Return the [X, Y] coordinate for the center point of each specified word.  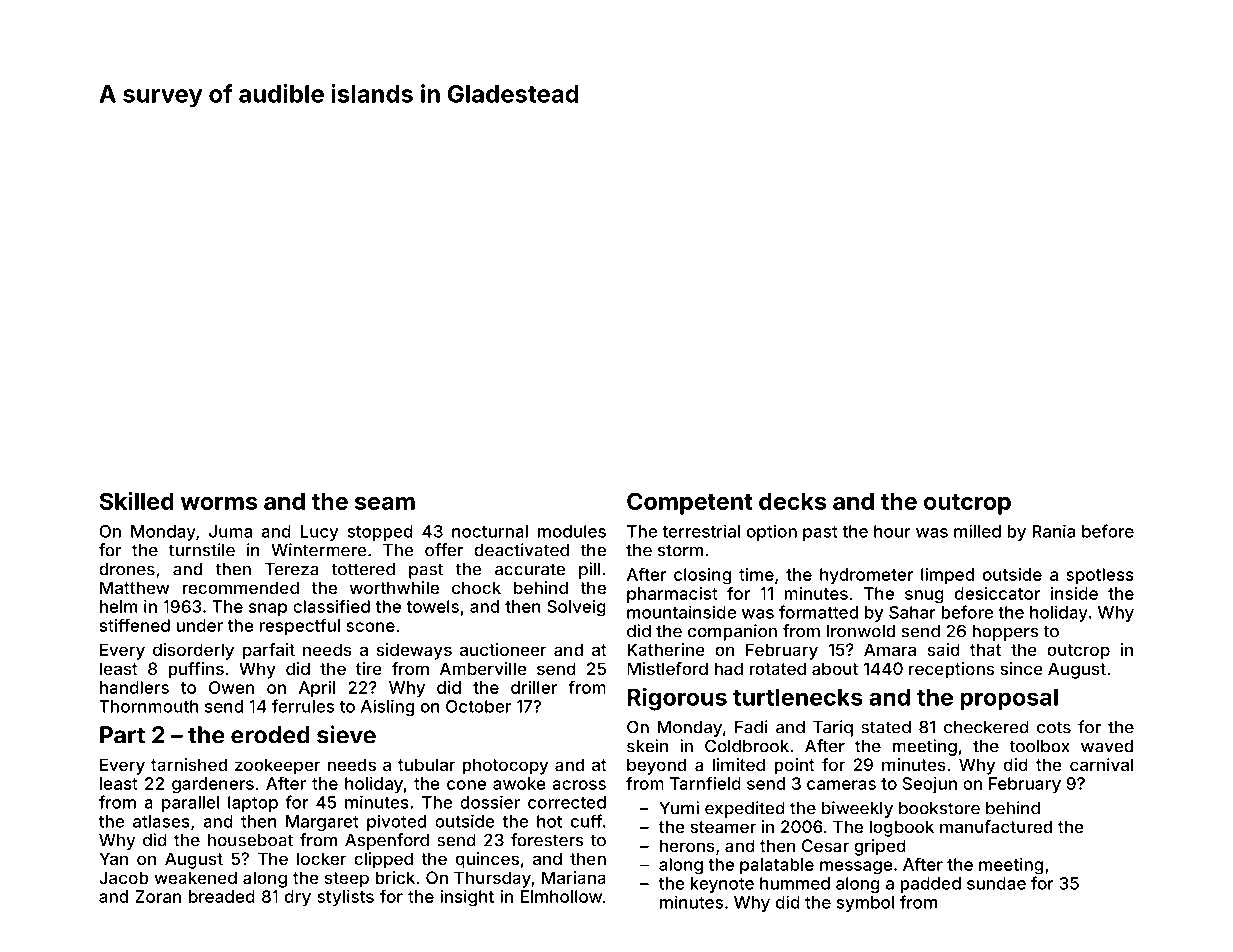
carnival [1101, 764]
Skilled [137, 501]
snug [924, 597]
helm [118, 606]
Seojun [930, 785]
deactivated [521, 550]
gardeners [213, 785]
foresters [547, 840]
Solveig [576, 608]
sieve [346, 734]
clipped [383, 860]
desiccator [997, 593]
